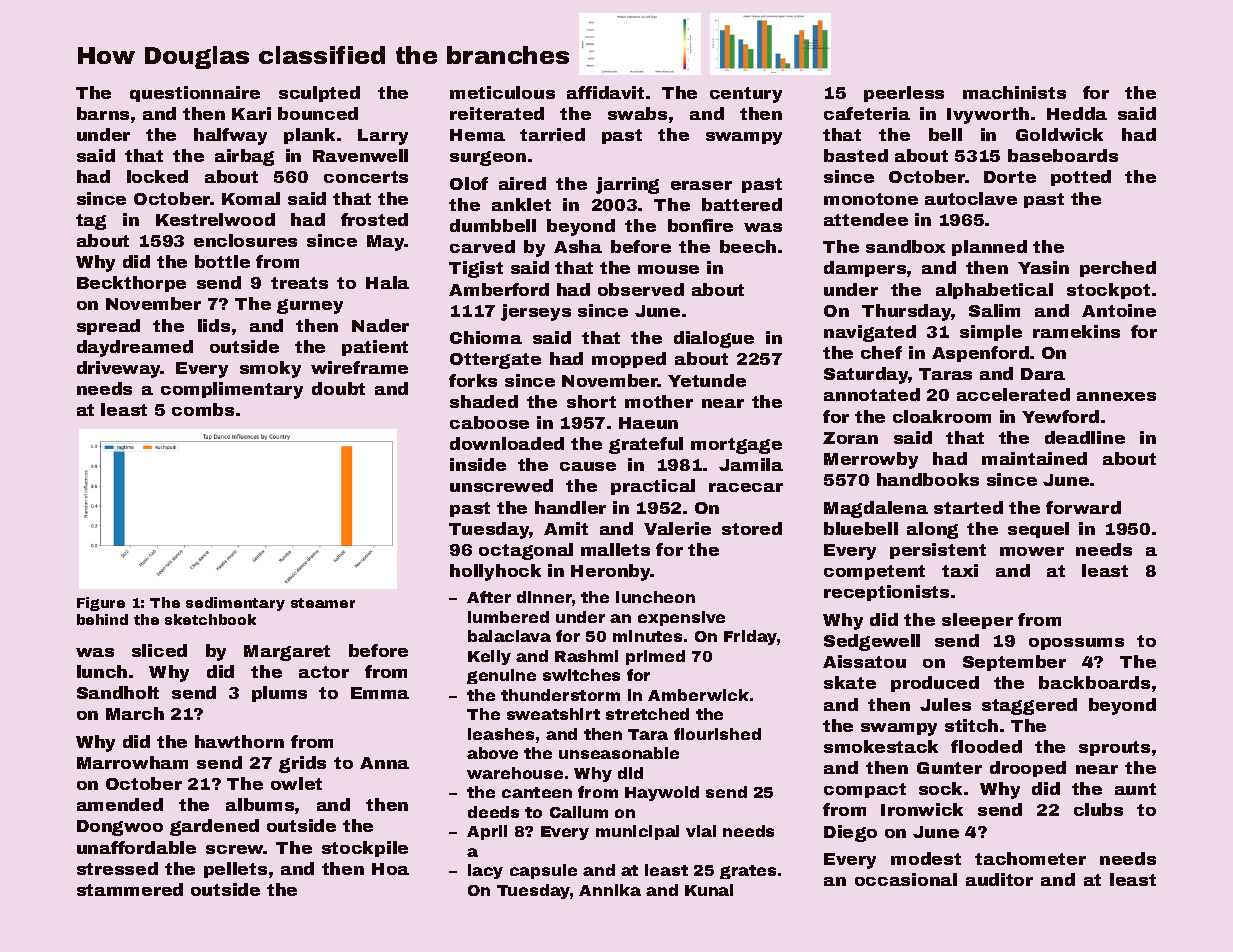 The height and width of the screenshot is (952, 1233). Describe the element at coordinates (1010, 177) in the screenshot. I see `Dorte` at that location.
